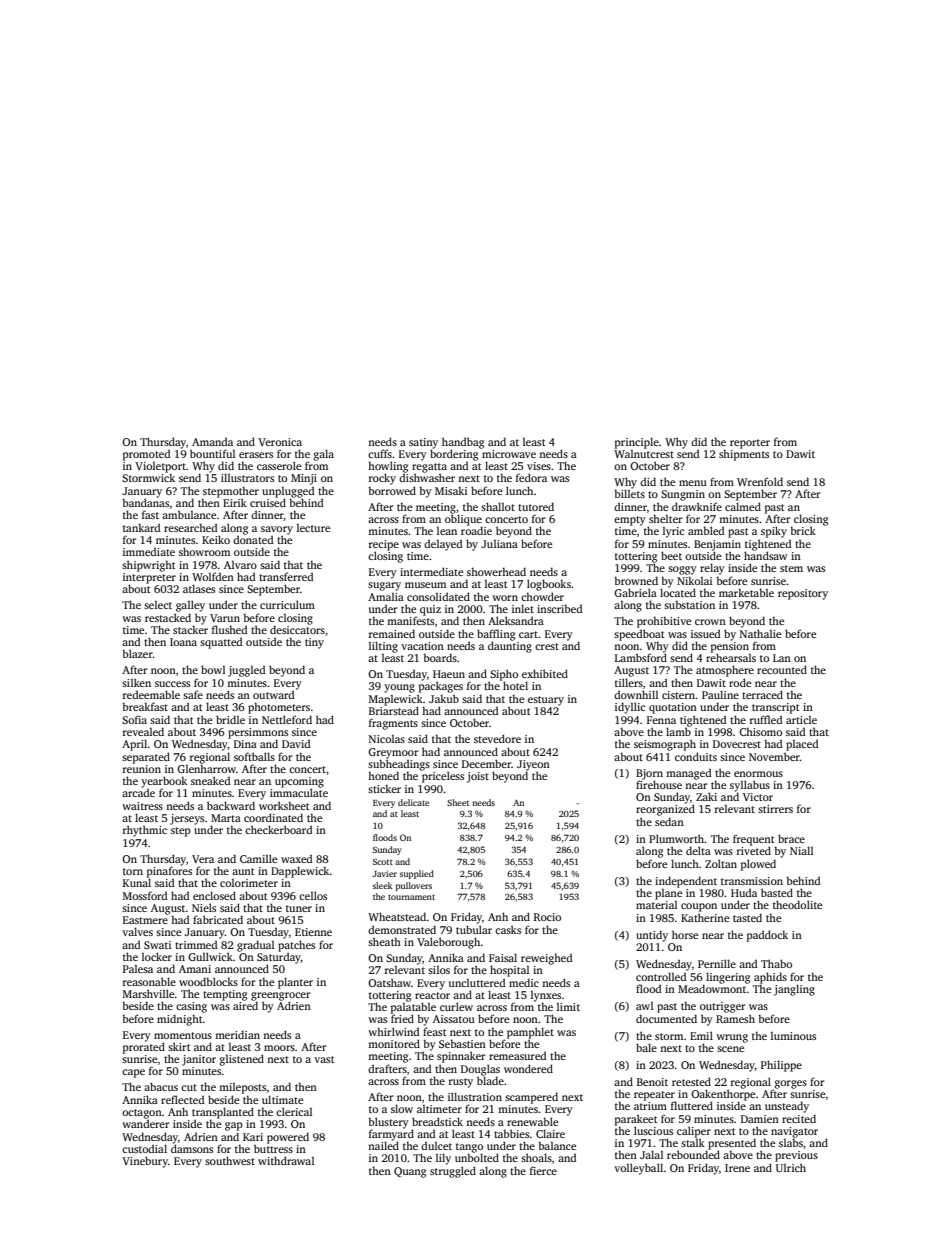  I want to click on struggled, so click(453, 1172).
